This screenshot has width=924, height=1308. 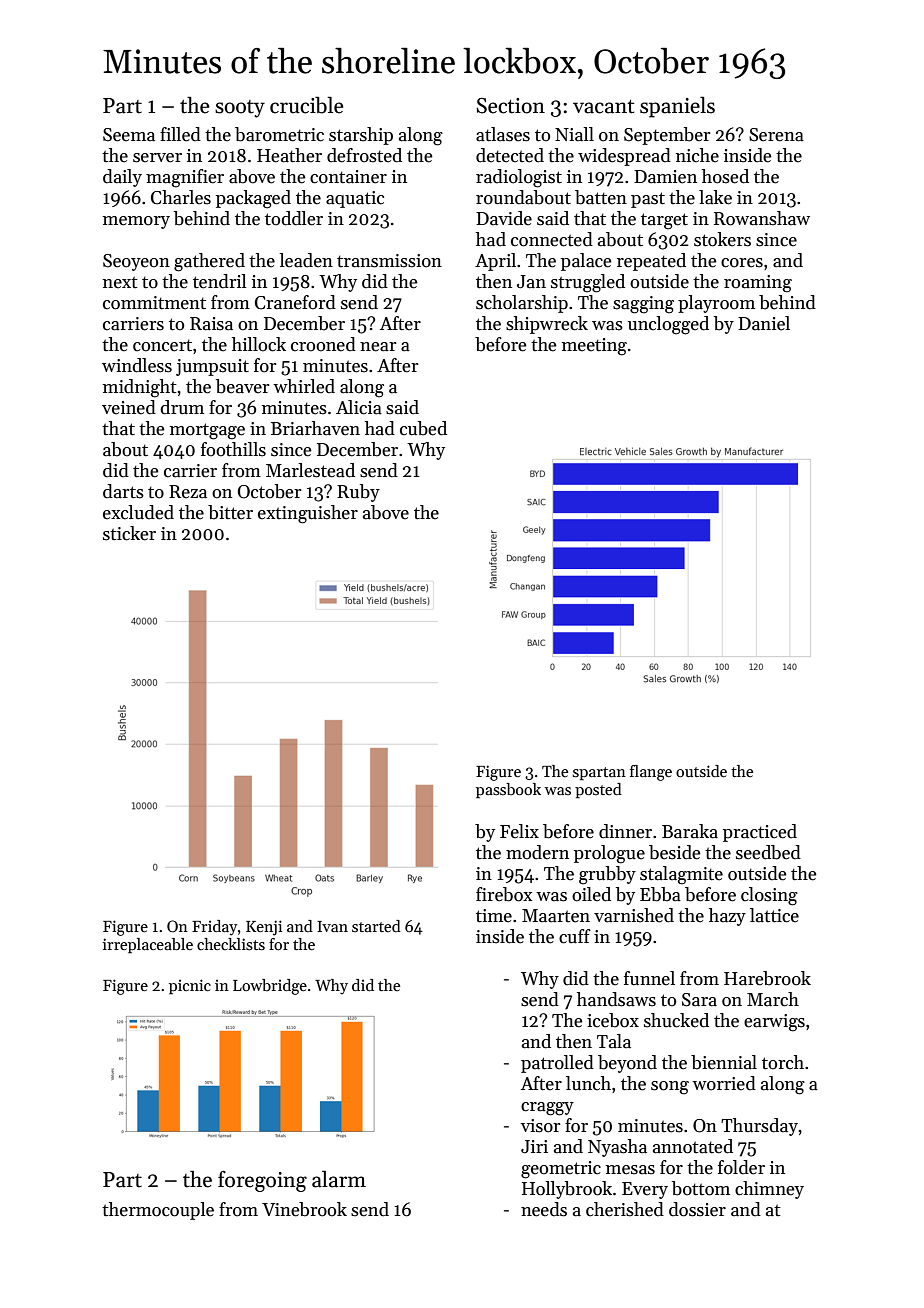 What do you see at coordinates (154, 303) in the screenshot?
I see `commitment` at bounding box center [154, 303].
